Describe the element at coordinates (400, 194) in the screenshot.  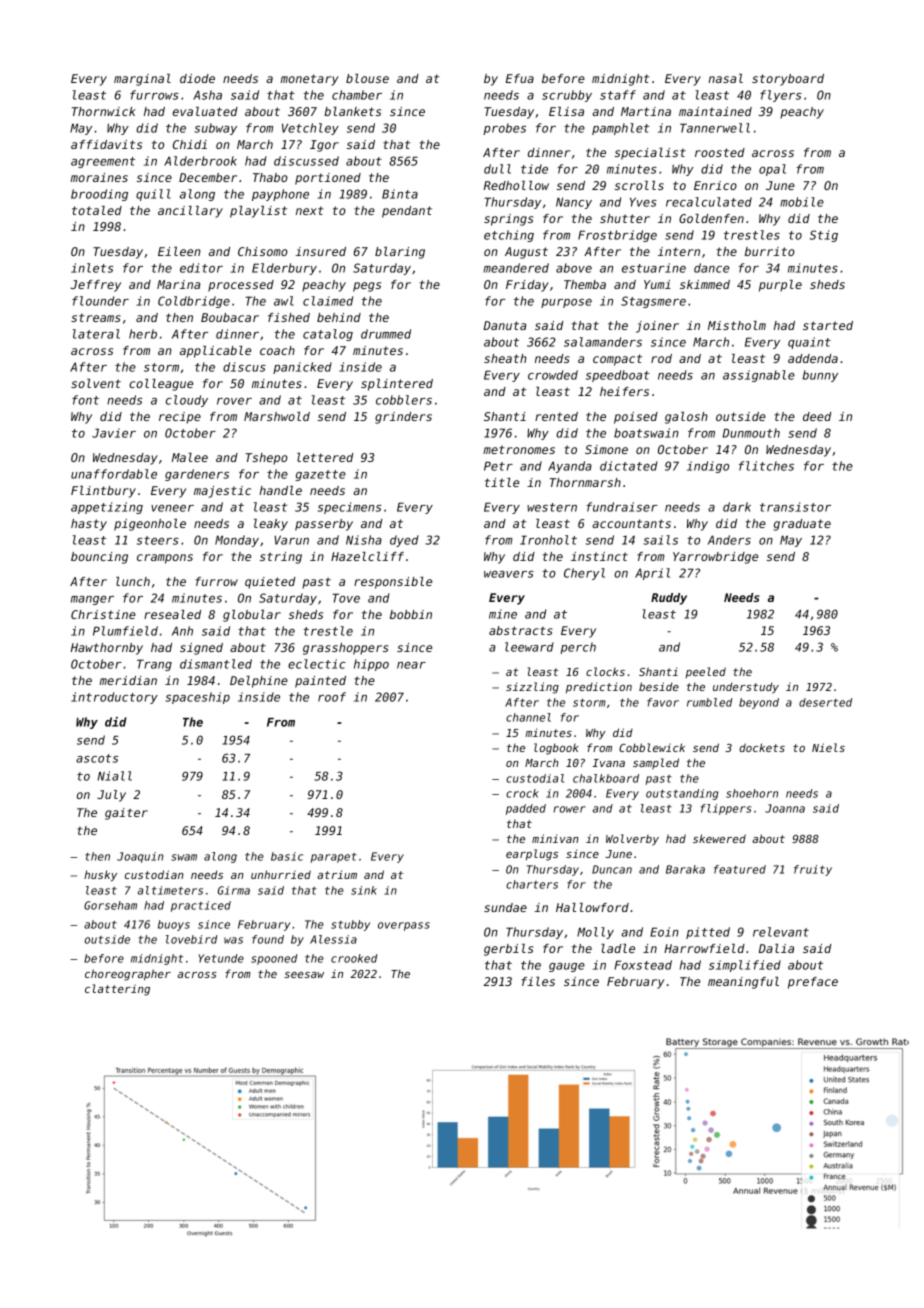
I see `Binta` at that location.
